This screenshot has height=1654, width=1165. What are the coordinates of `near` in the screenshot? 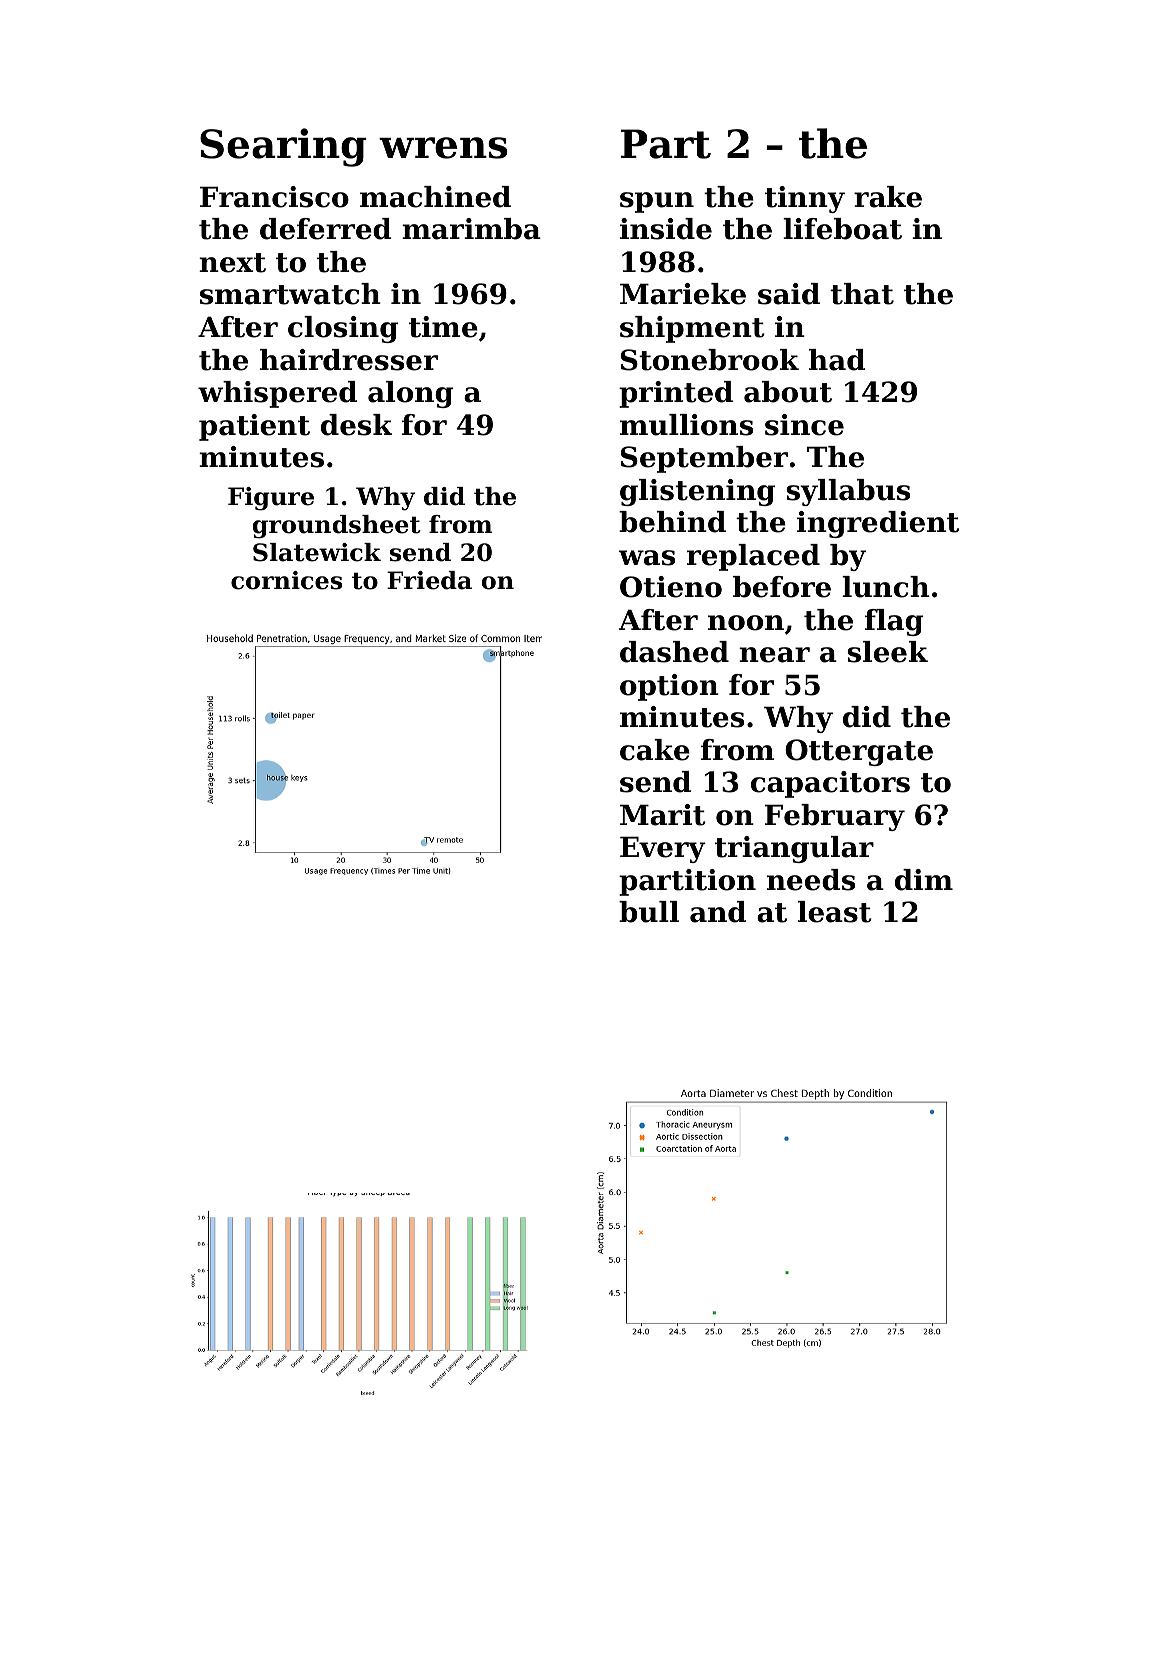 It's located at (774, 655).
